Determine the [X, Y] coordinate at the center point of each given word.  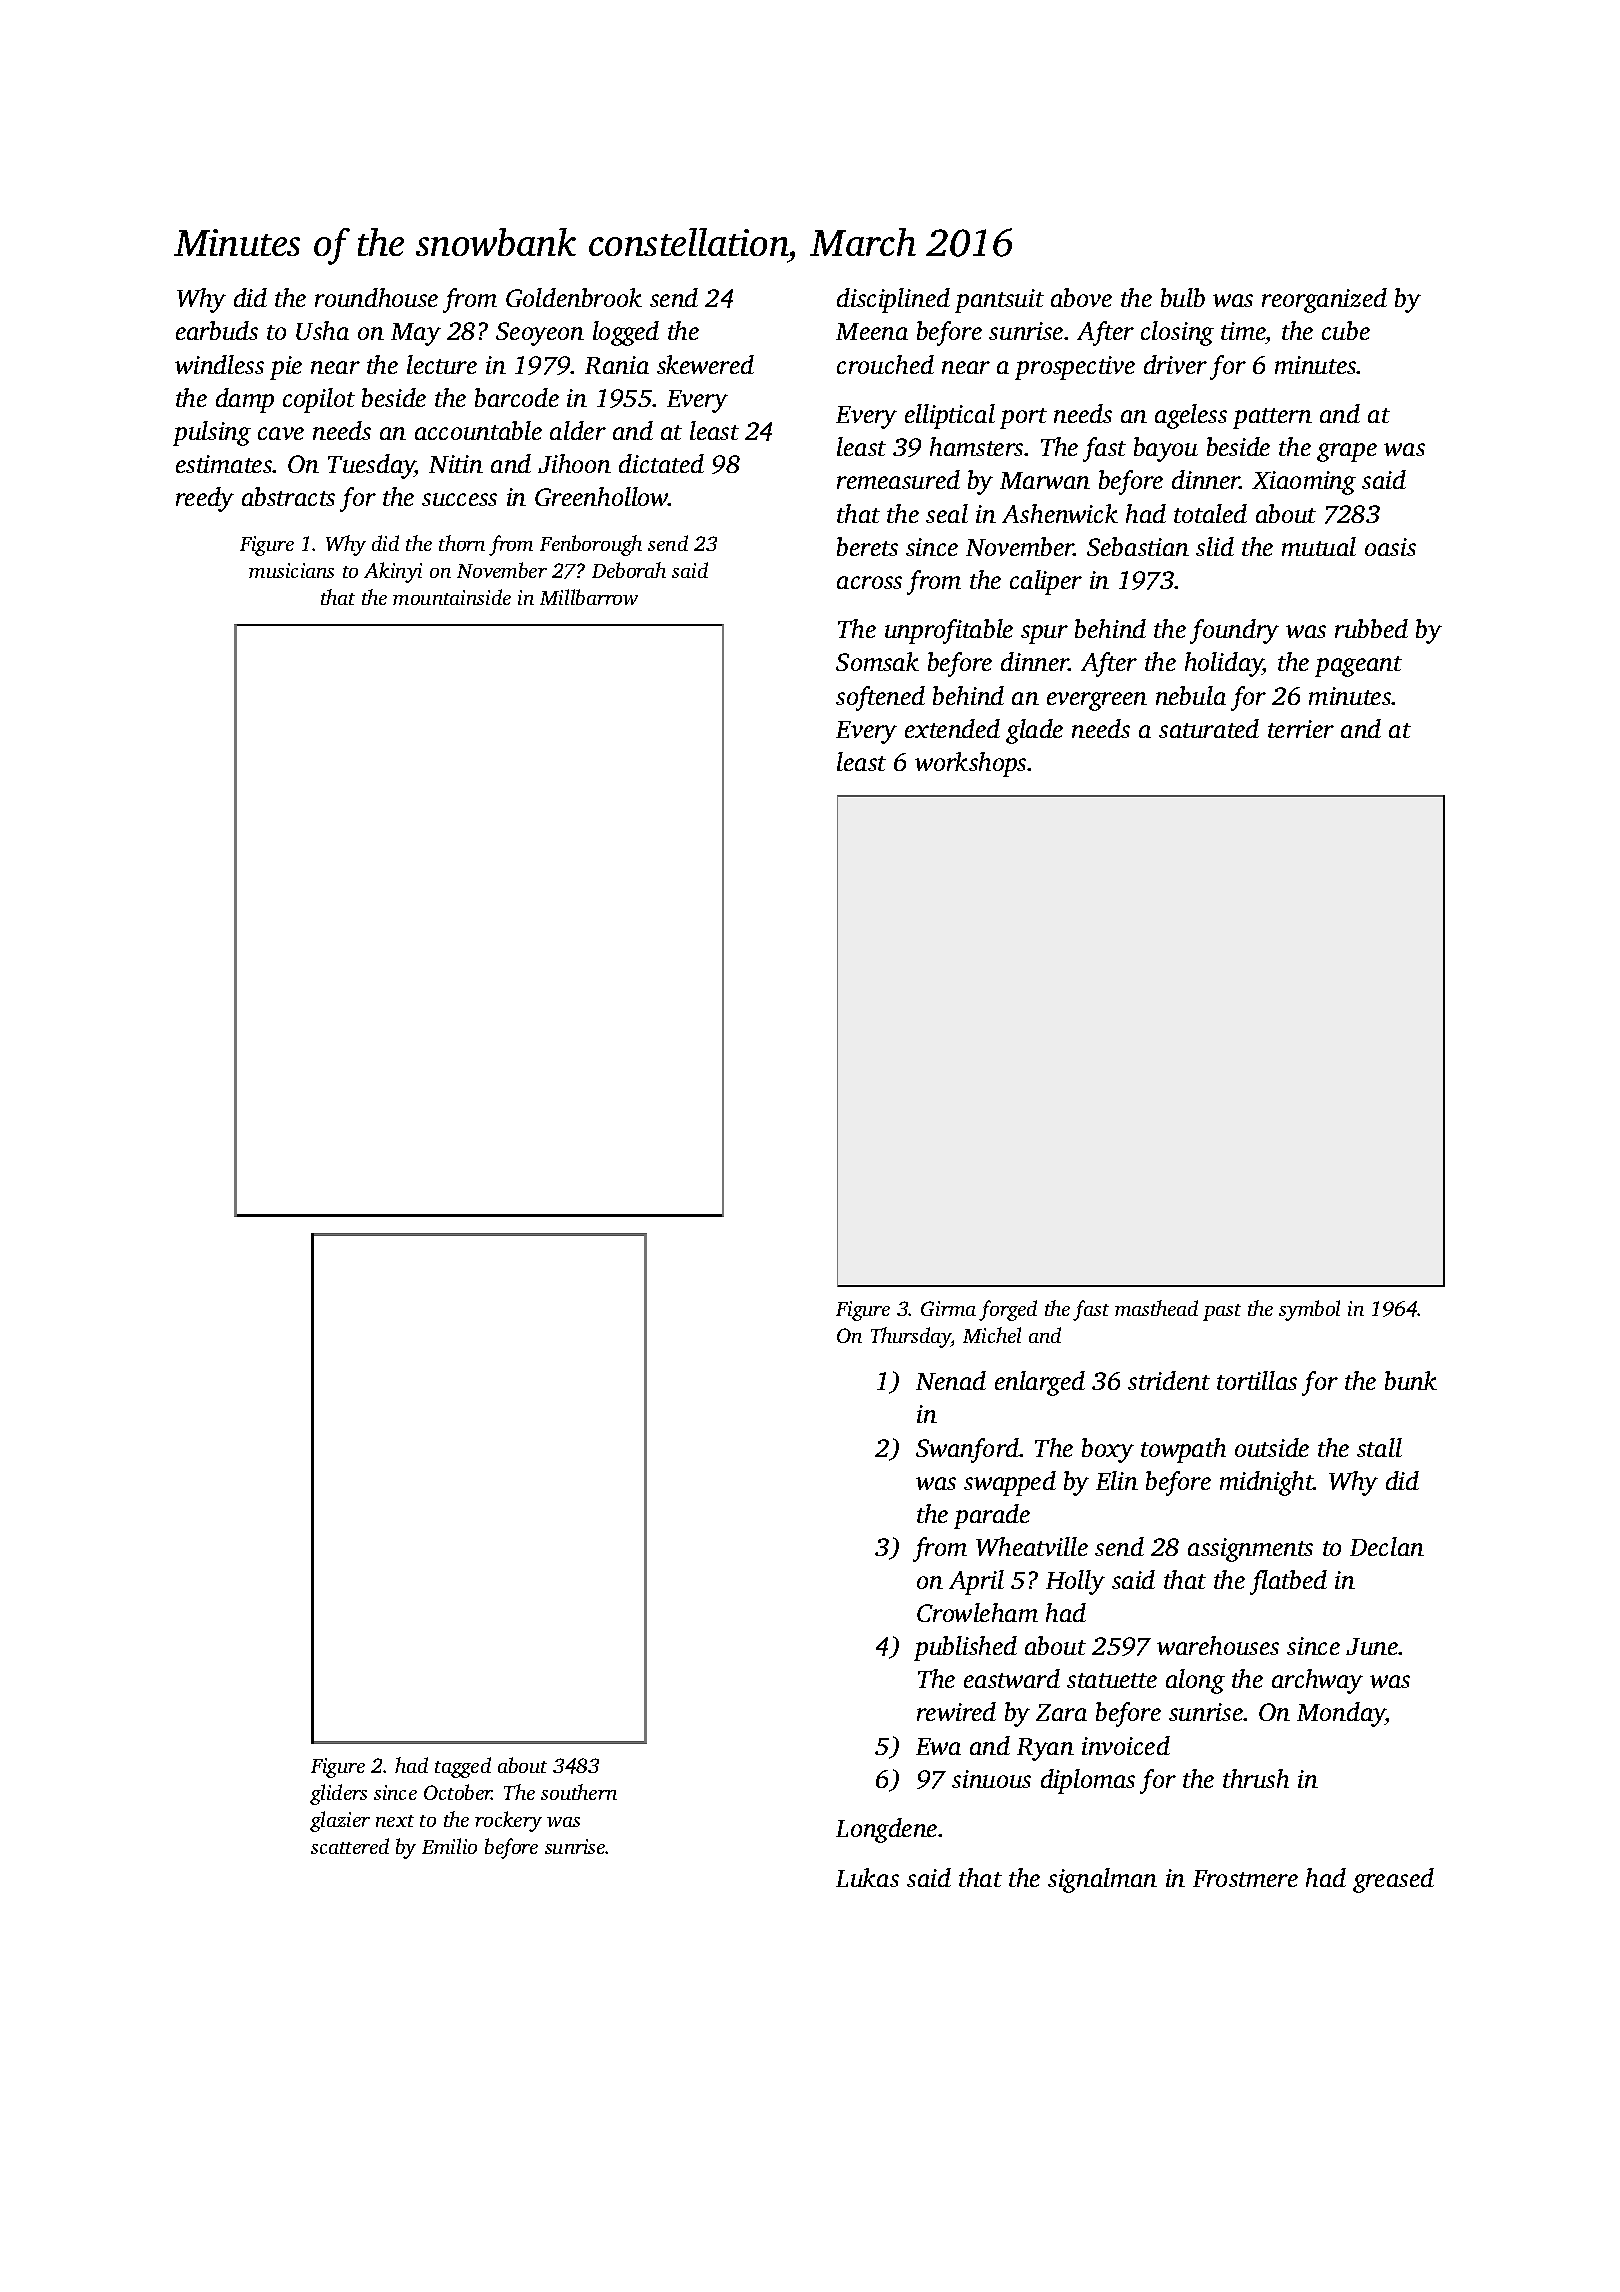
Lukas [867, 1877]
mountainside [452, 597]
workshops [970, 764]
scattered [350, 1846]
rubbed [1371, 628]
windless [219, 364]
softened [880, 698]
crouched [885, 364]
